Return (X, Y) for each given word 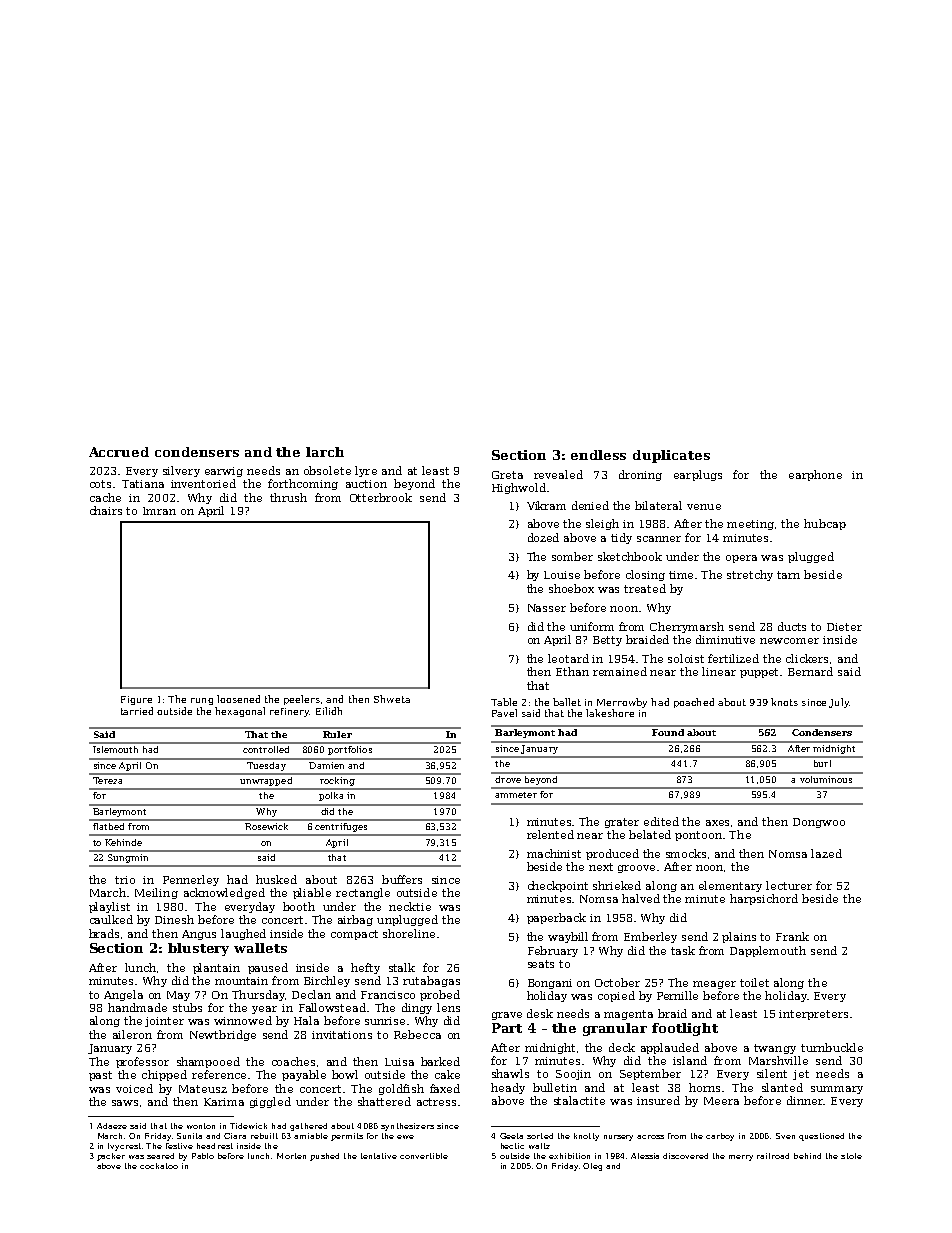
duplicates (671, 456)
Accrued (119, 452)
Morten (291, 1156)
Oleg (592, 1167)
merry (741, 1158)
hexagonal (240, 712)
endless (598, 455)
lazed (826, 853)
